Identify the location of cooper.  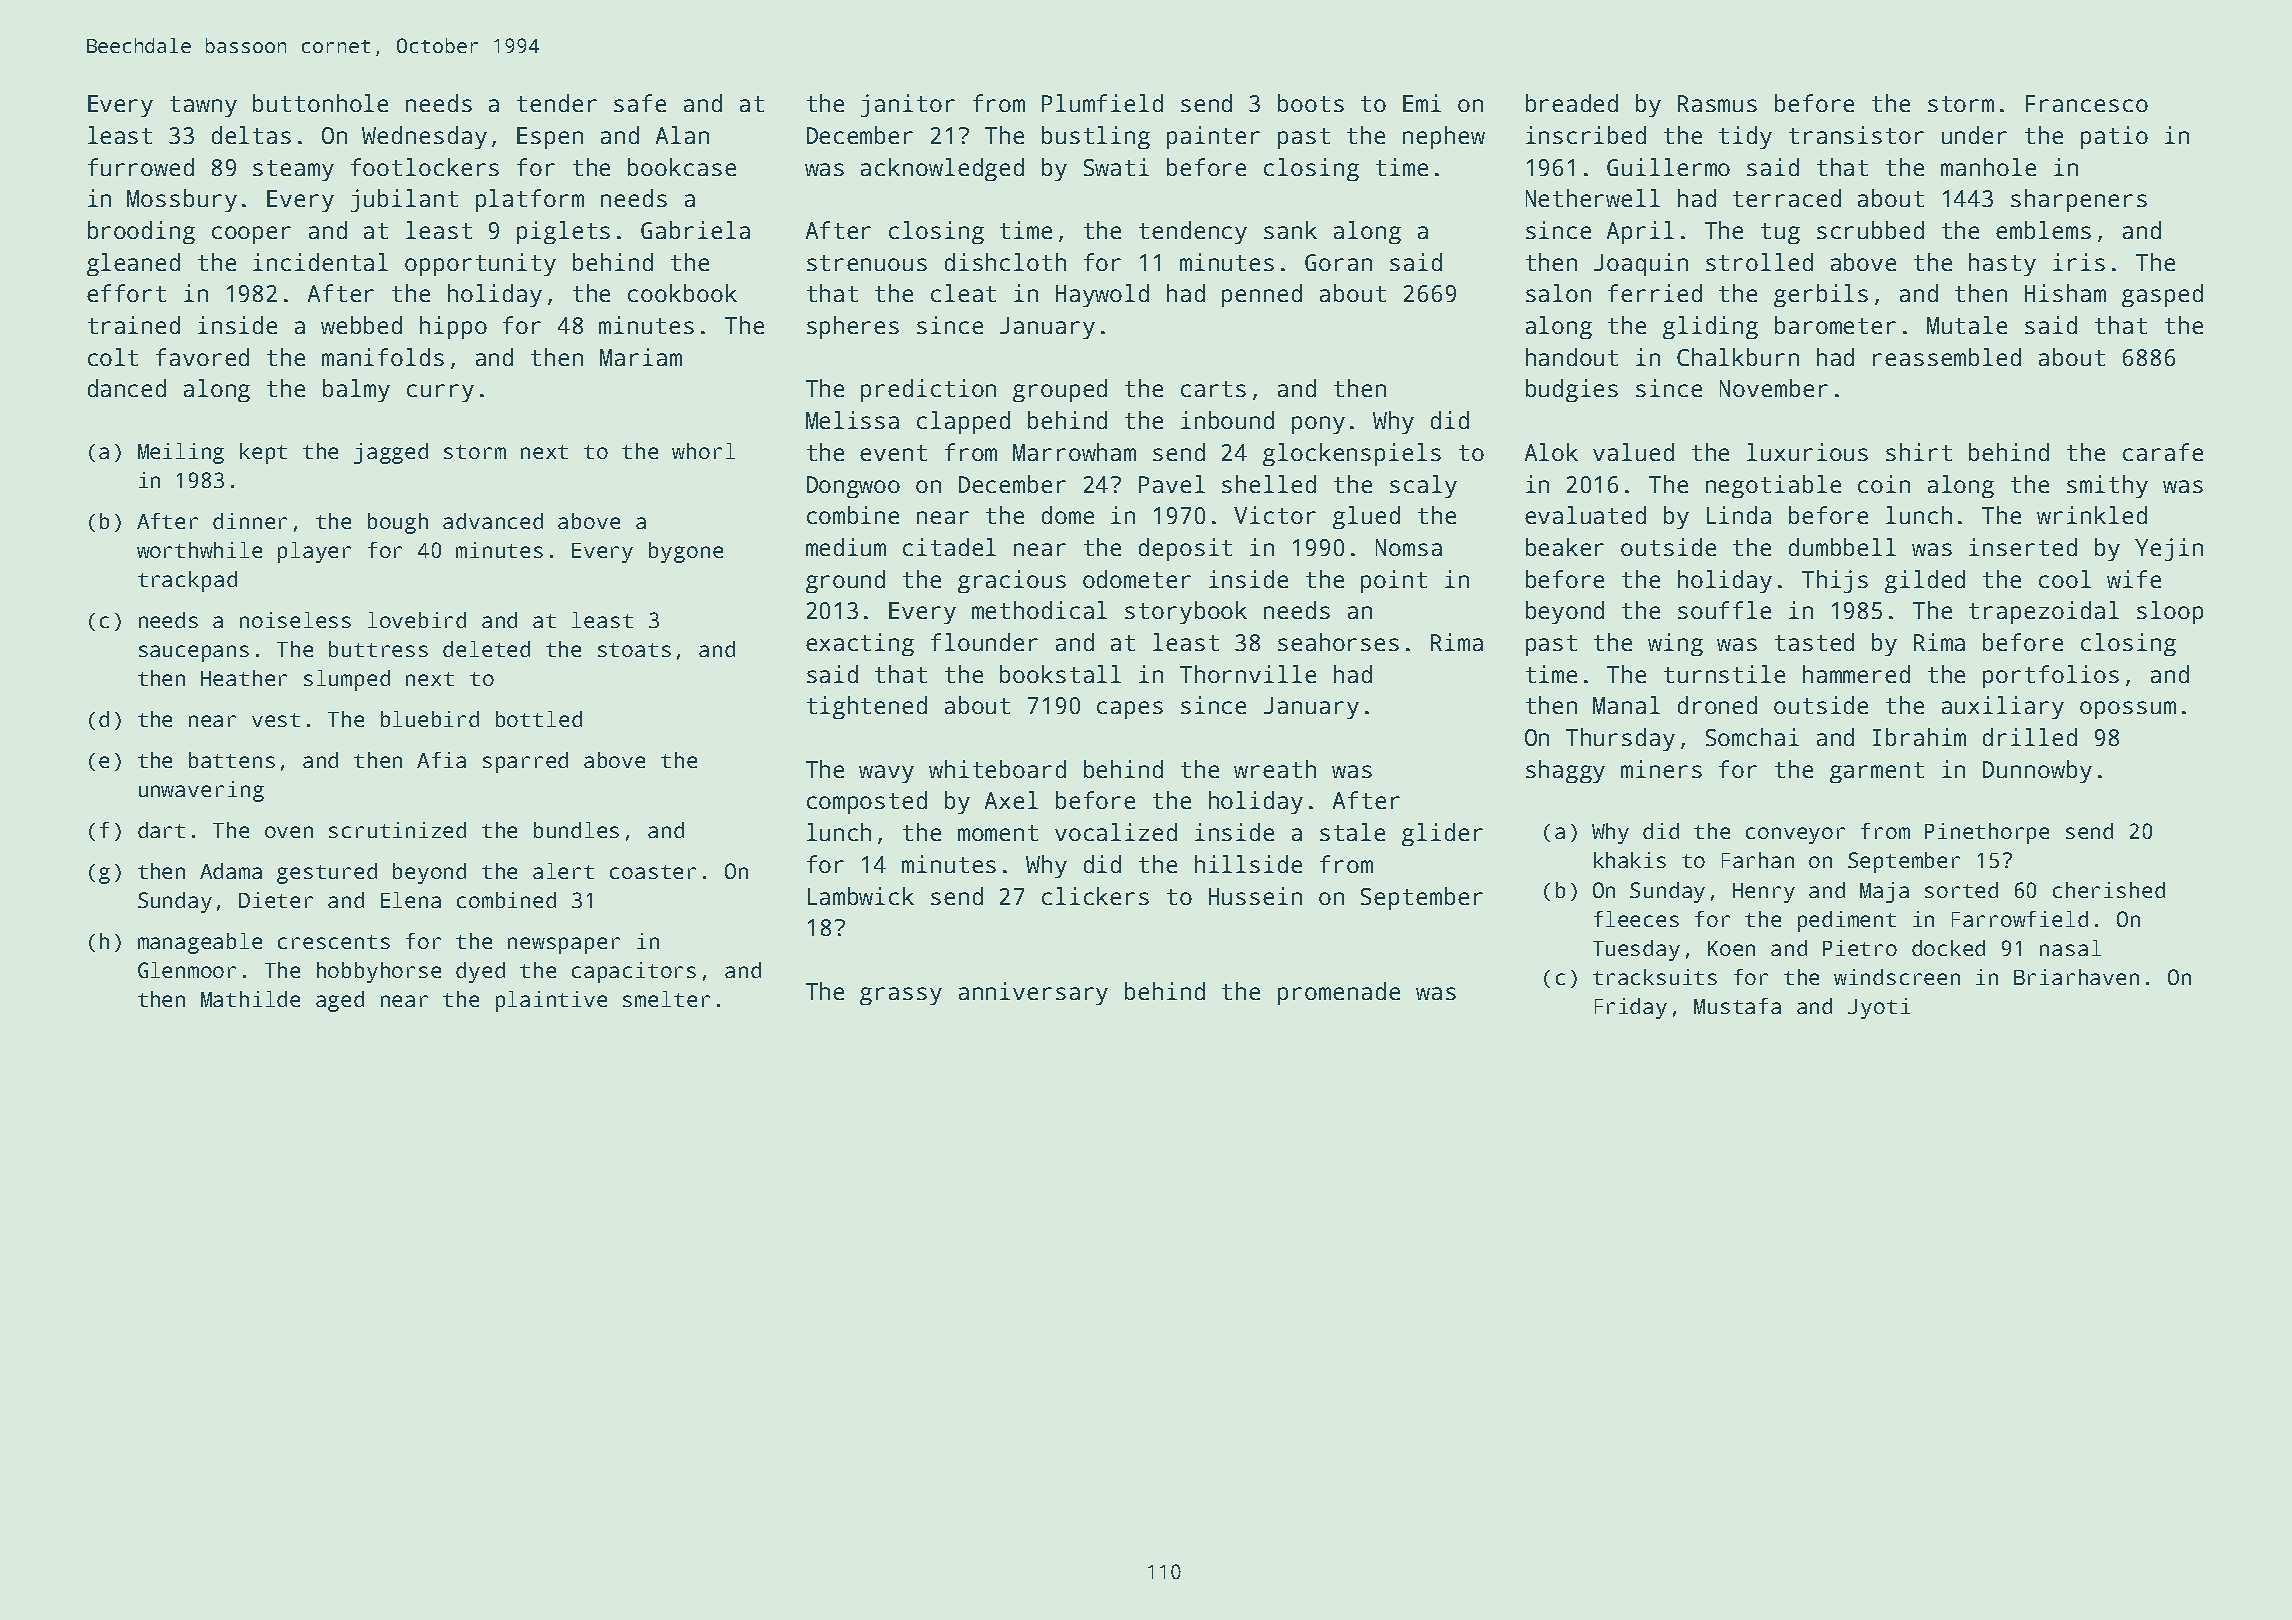
(251, 235).
